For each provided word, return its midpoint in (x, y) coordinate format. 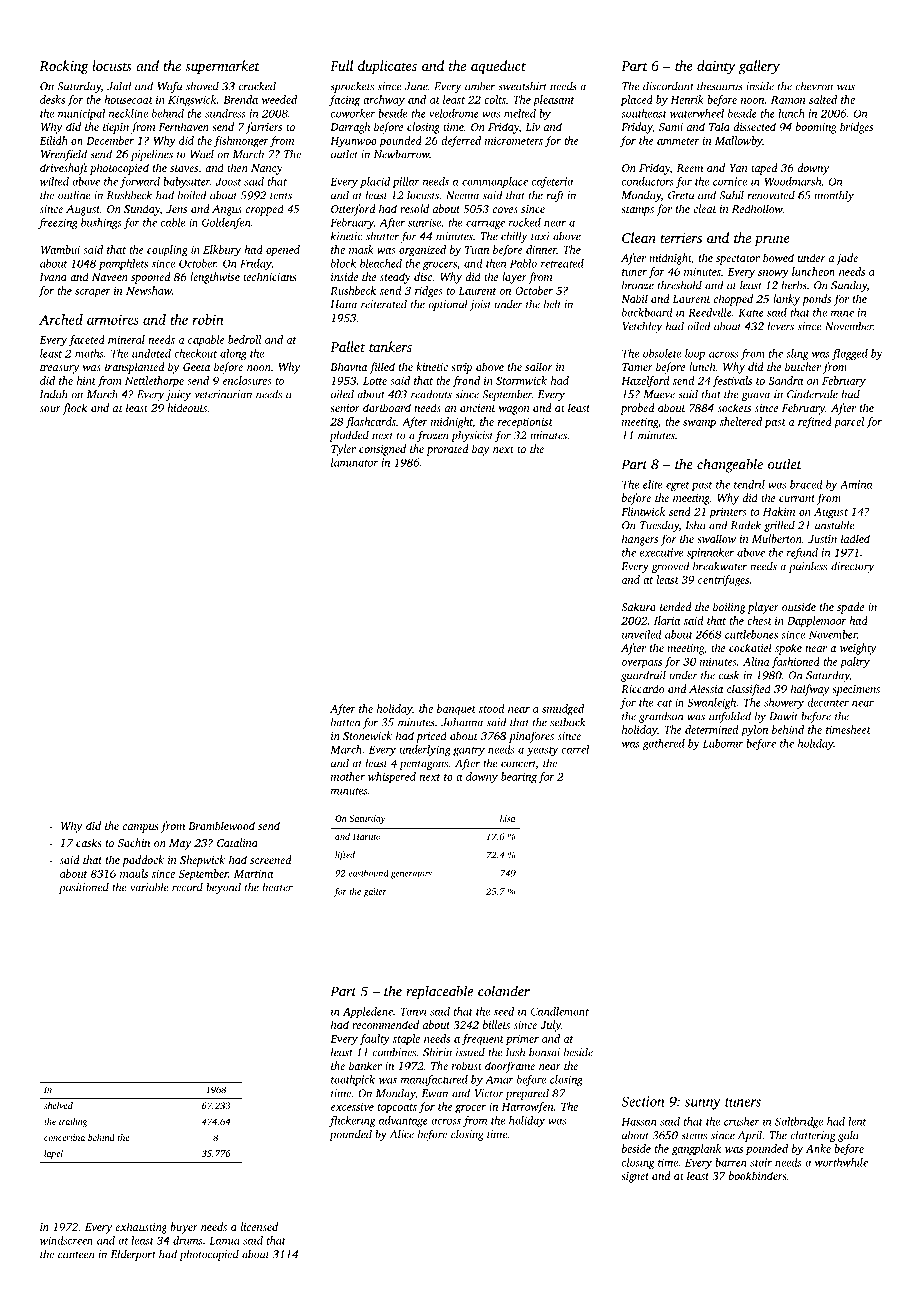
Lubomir (723, 743)
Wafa (169, 87)
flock (74, 409)
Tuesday (659, 526)
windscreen (66, 1240)
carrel (575, 749)
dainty (716, 67)
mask (361, 249)
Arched (61, 319)
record (187, 887)
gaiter (375, 892)
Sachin (134, 842)
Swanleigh (711, 703)
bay (481, 450)
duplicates (387, 67)
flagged (850, 354)
